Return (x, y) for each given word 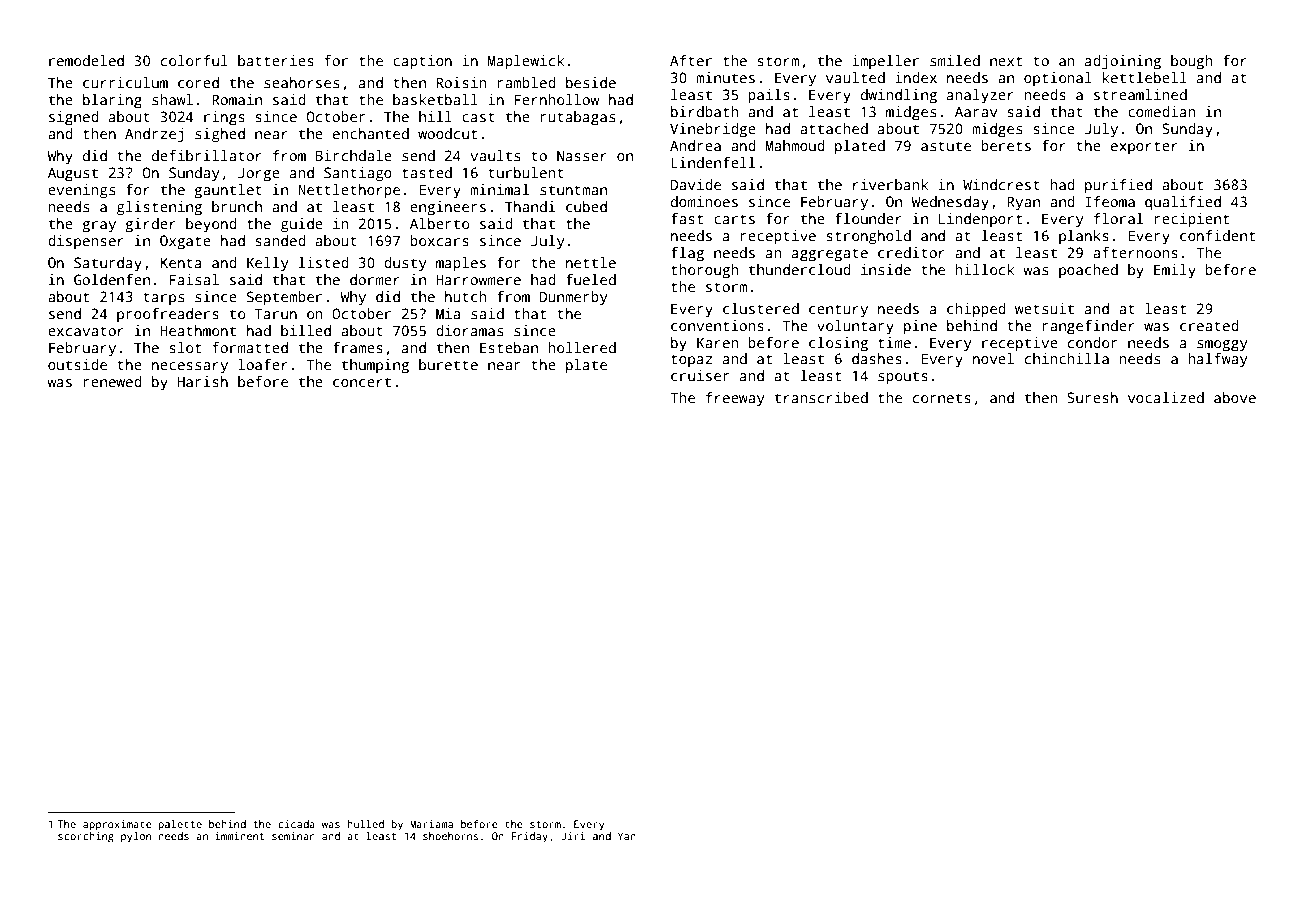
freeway (735, 399)
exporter (1144, 148)
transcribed (821, 397)
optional (1058, 79)
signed (74, 118)
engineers (448, 208)
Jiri (573, 836)
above (1235, 397)
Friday (530, 837)
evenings (81, 191)
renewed (113, 381)
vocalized (1166, 397)
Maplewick (526, 62)
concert (362, 382)
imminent (240, 836)
